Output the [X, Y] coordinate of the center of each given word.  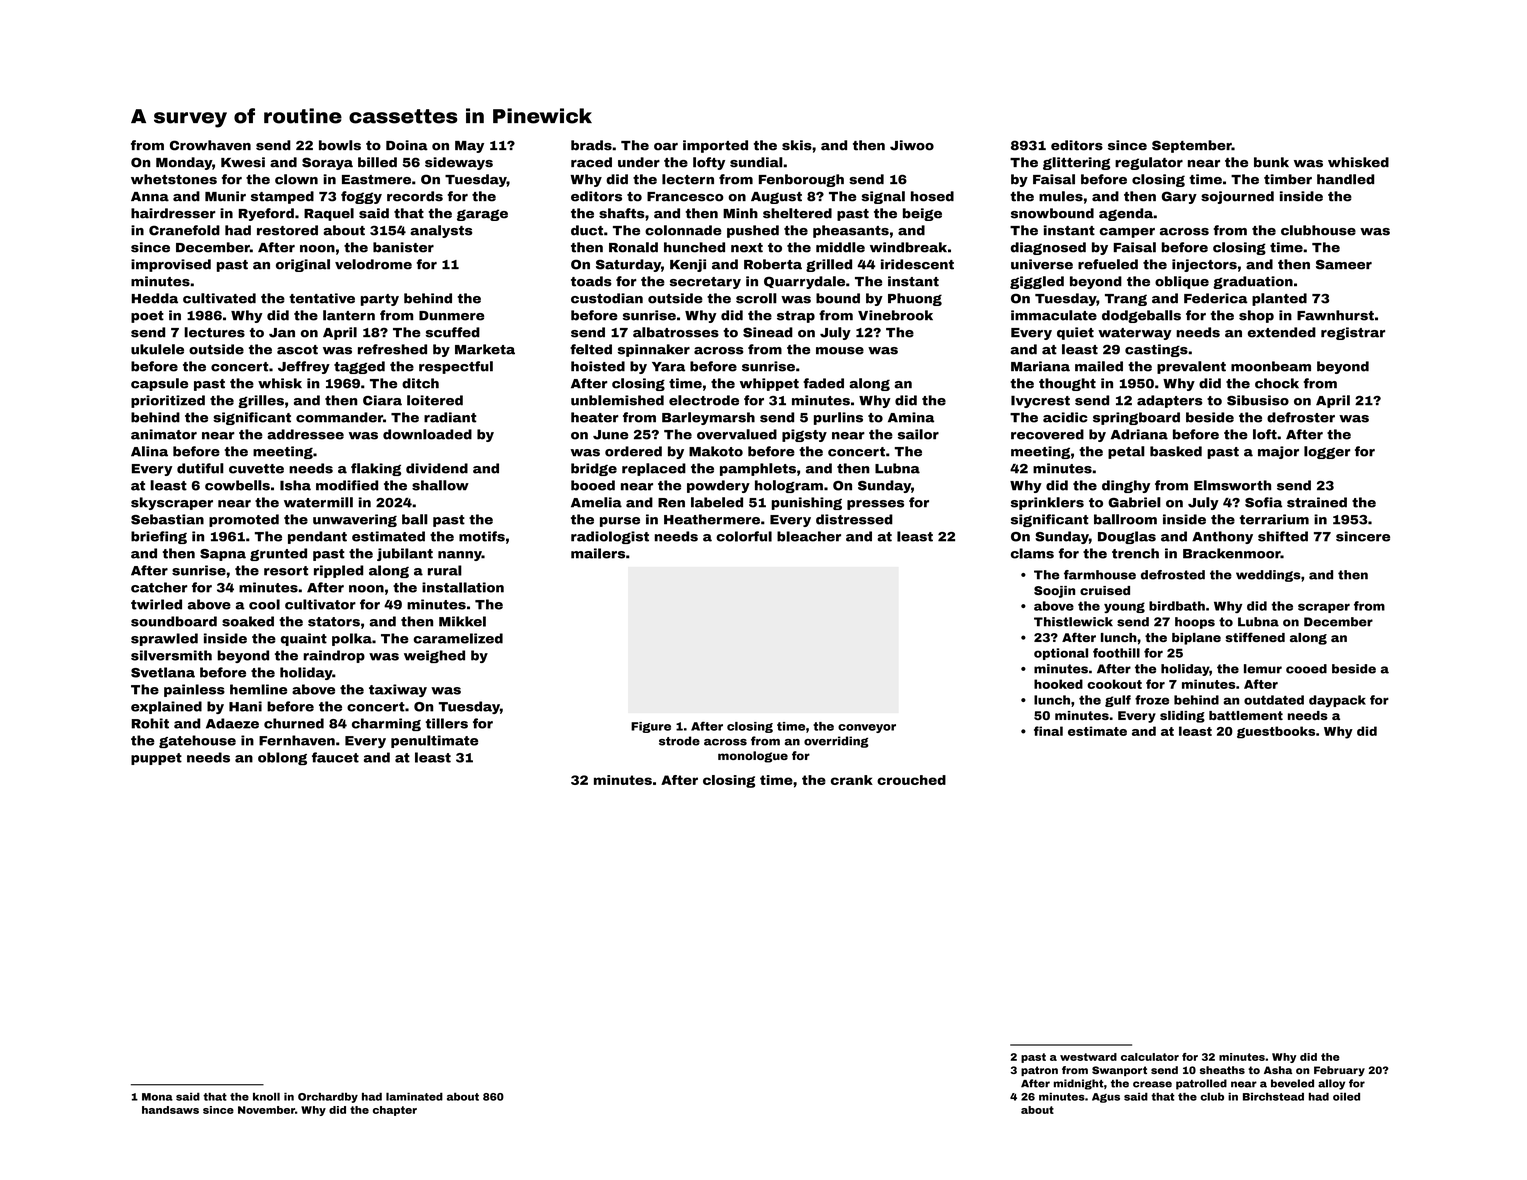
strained [1317, 502]
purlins [838, 418]
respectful [456, 367]
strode [679, 741]
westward [1088, 1057]
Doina [407, 145]
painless [194, 690]
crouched [911, 780]
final [1048, 731]
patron [1039, 1071]
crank [852, 780]
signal [883, 197]
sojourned [1237, 197]
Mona [157, 1097]
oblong [282, 758]
